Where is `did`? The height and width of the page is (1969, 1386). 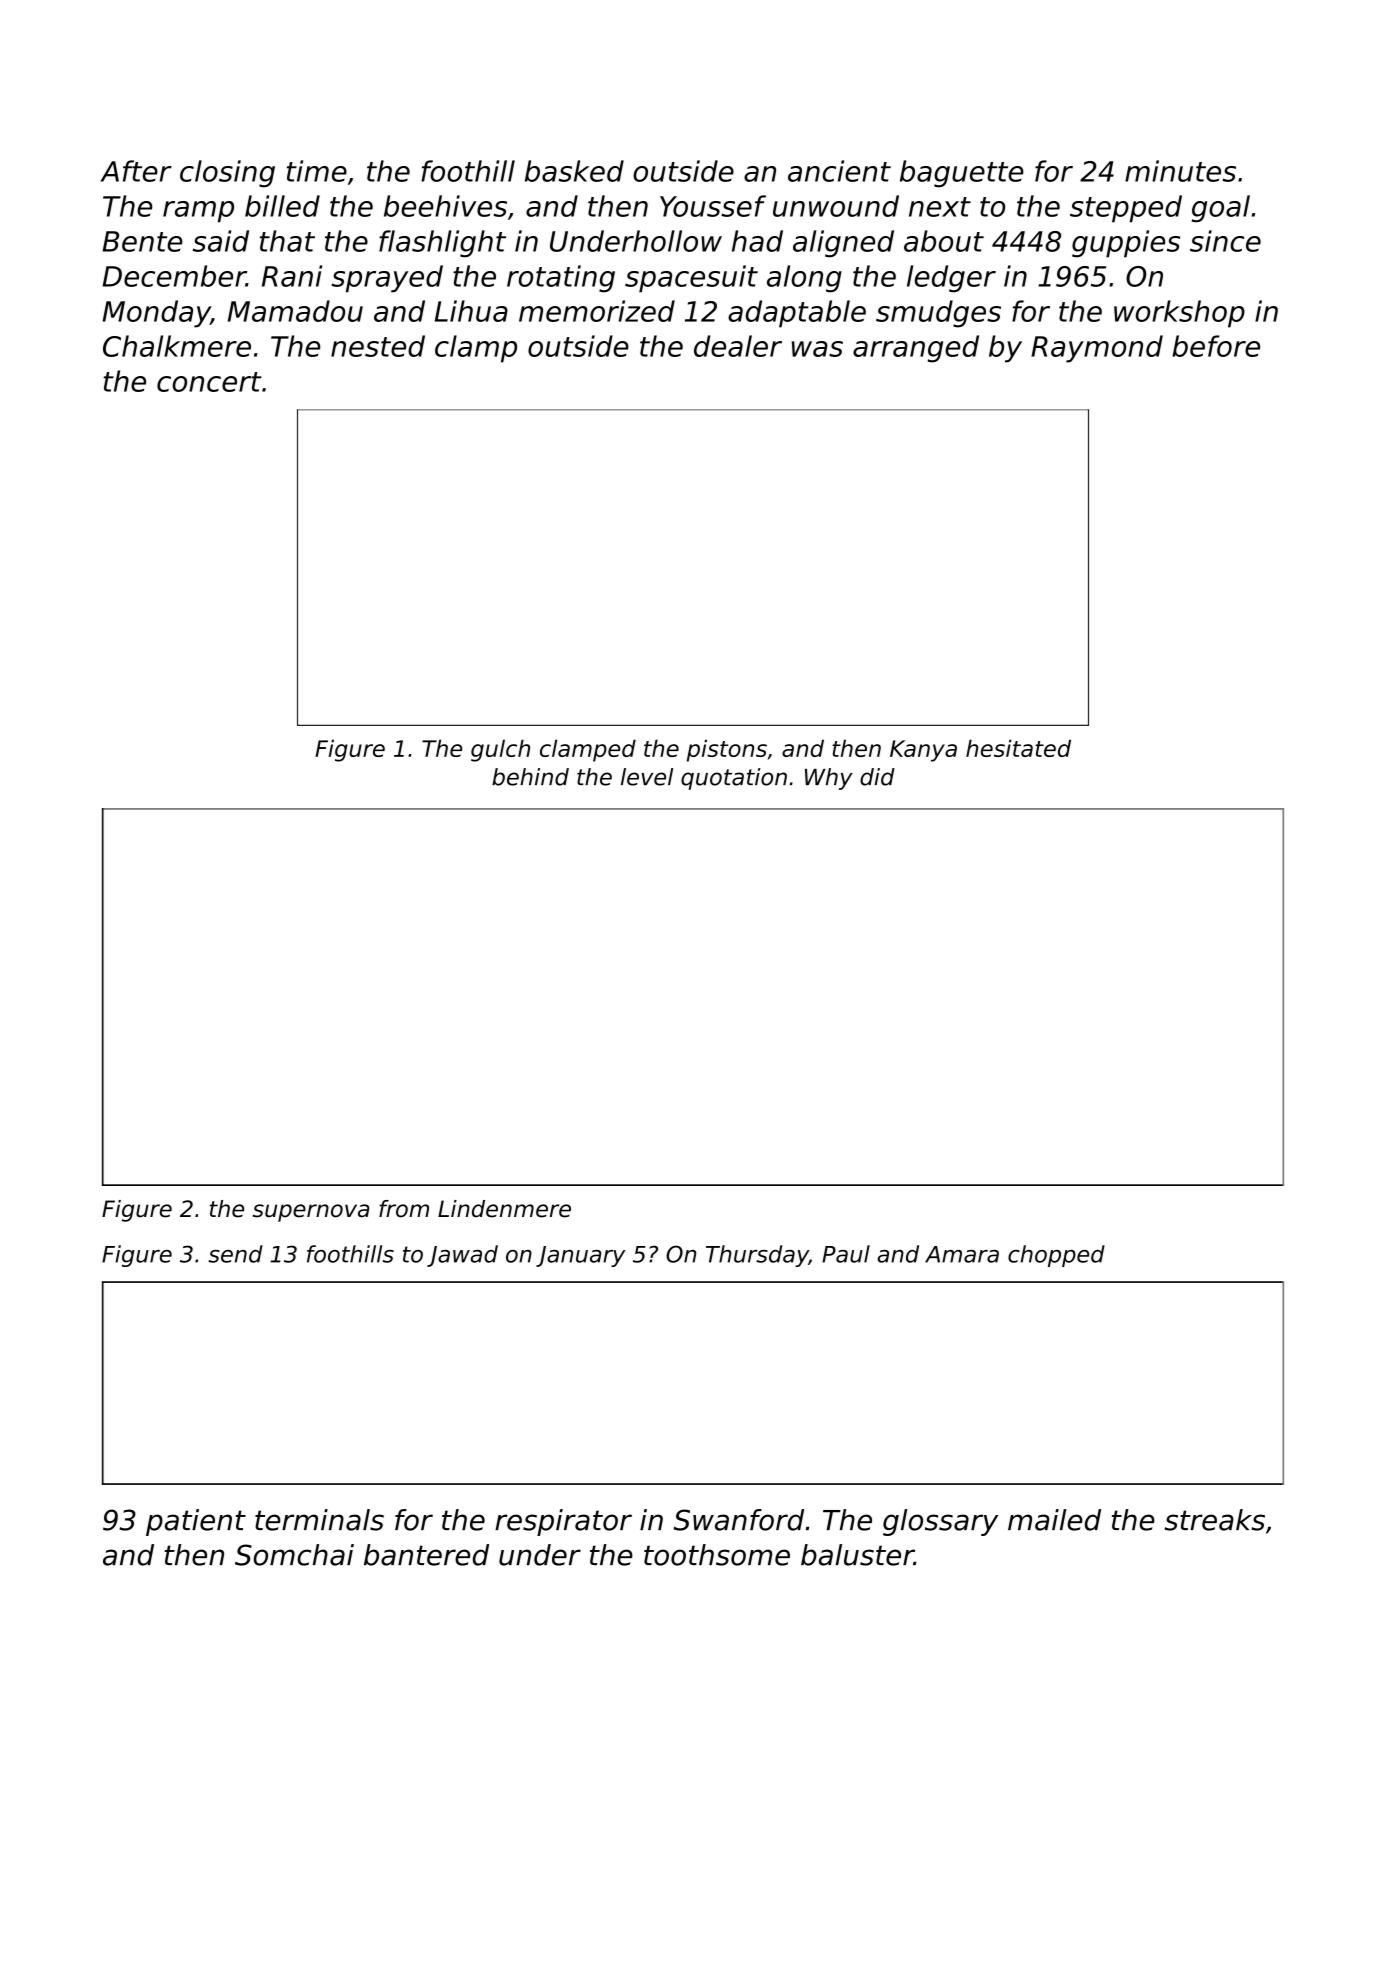
did is located at coordinates (877, 777).
